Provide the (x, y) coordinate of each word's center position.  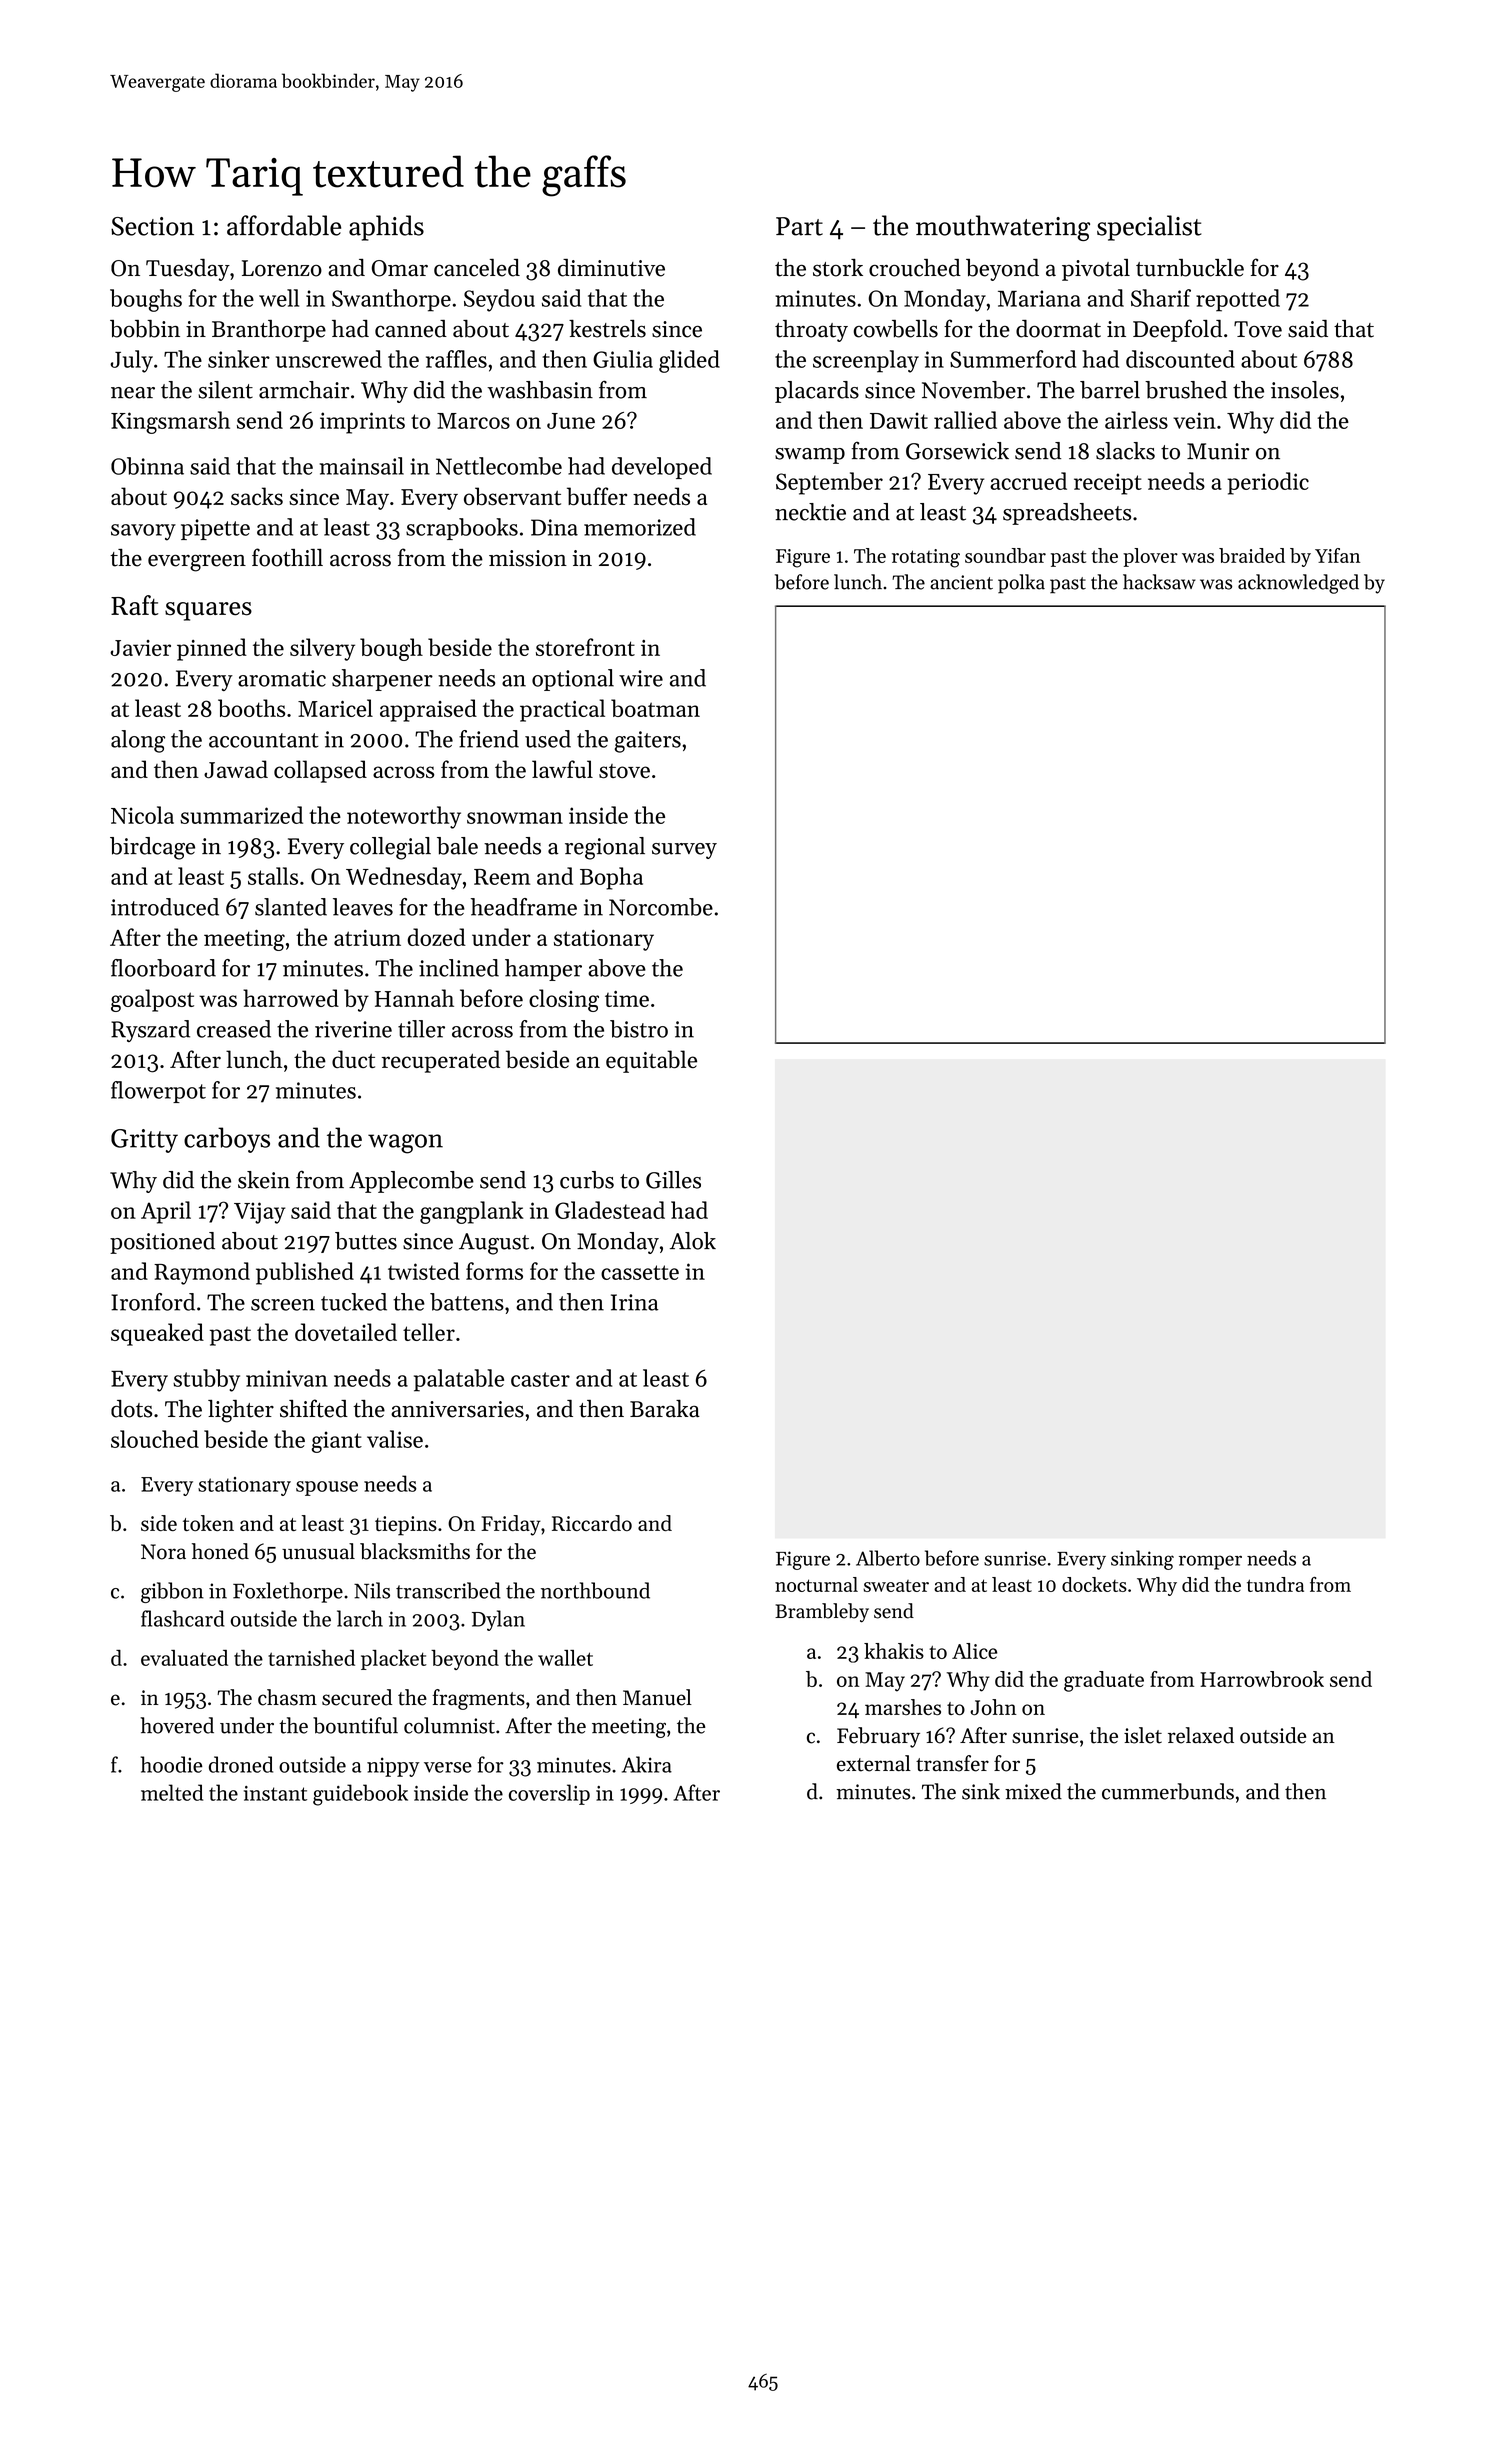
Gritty (144, 1141)
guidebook (360, 1795)
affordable (284, 225)
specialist (1149, 228)
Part (799, 226)
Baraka (665, 1409)
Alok (693, 1241)
